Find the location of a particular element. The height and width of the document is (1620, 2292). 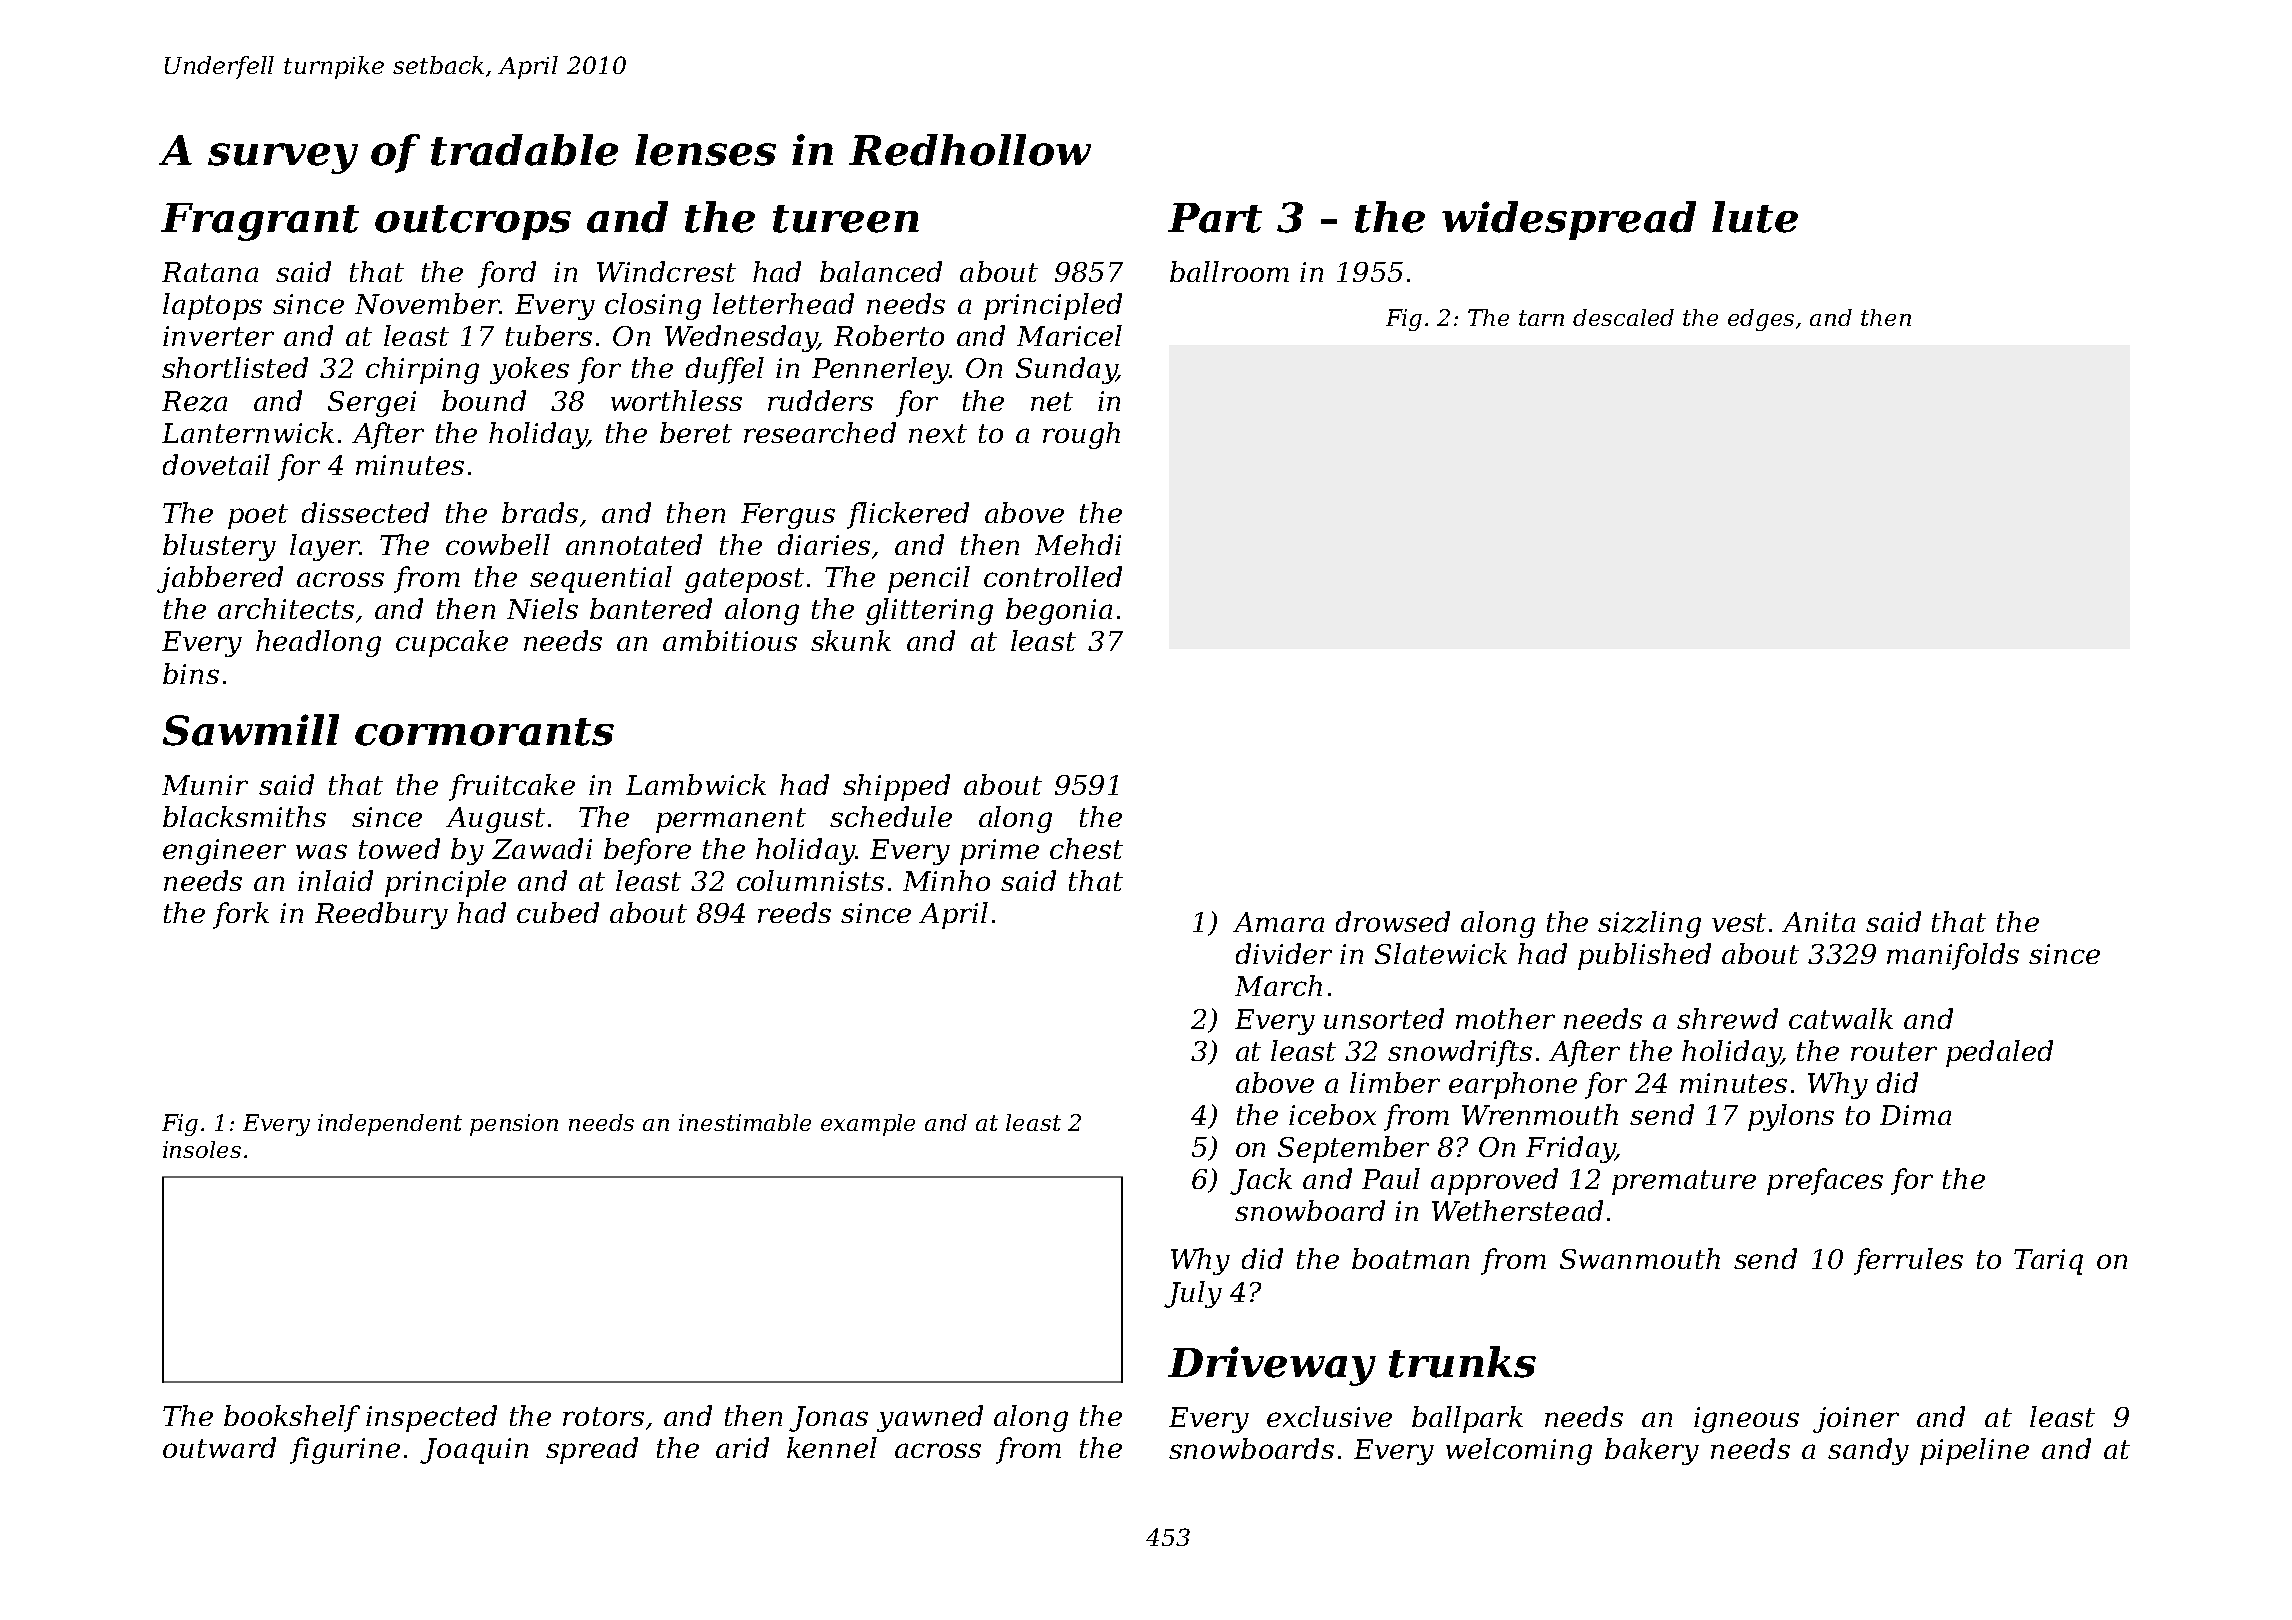

rotors is located at coordinates (603, 1416).
